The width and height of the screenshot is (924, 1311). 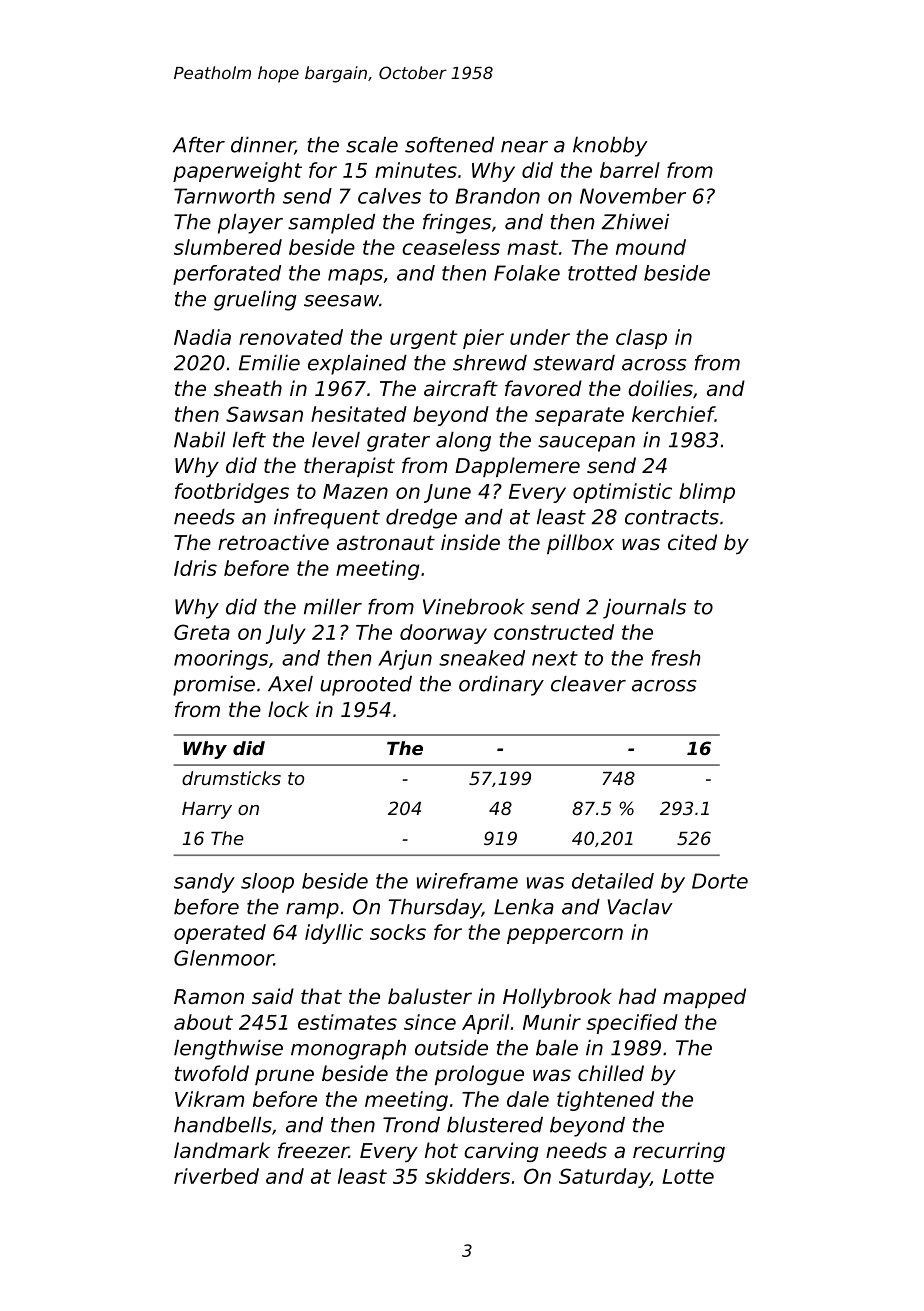 I want to click on infrequent, so click(x=327, y=519).
